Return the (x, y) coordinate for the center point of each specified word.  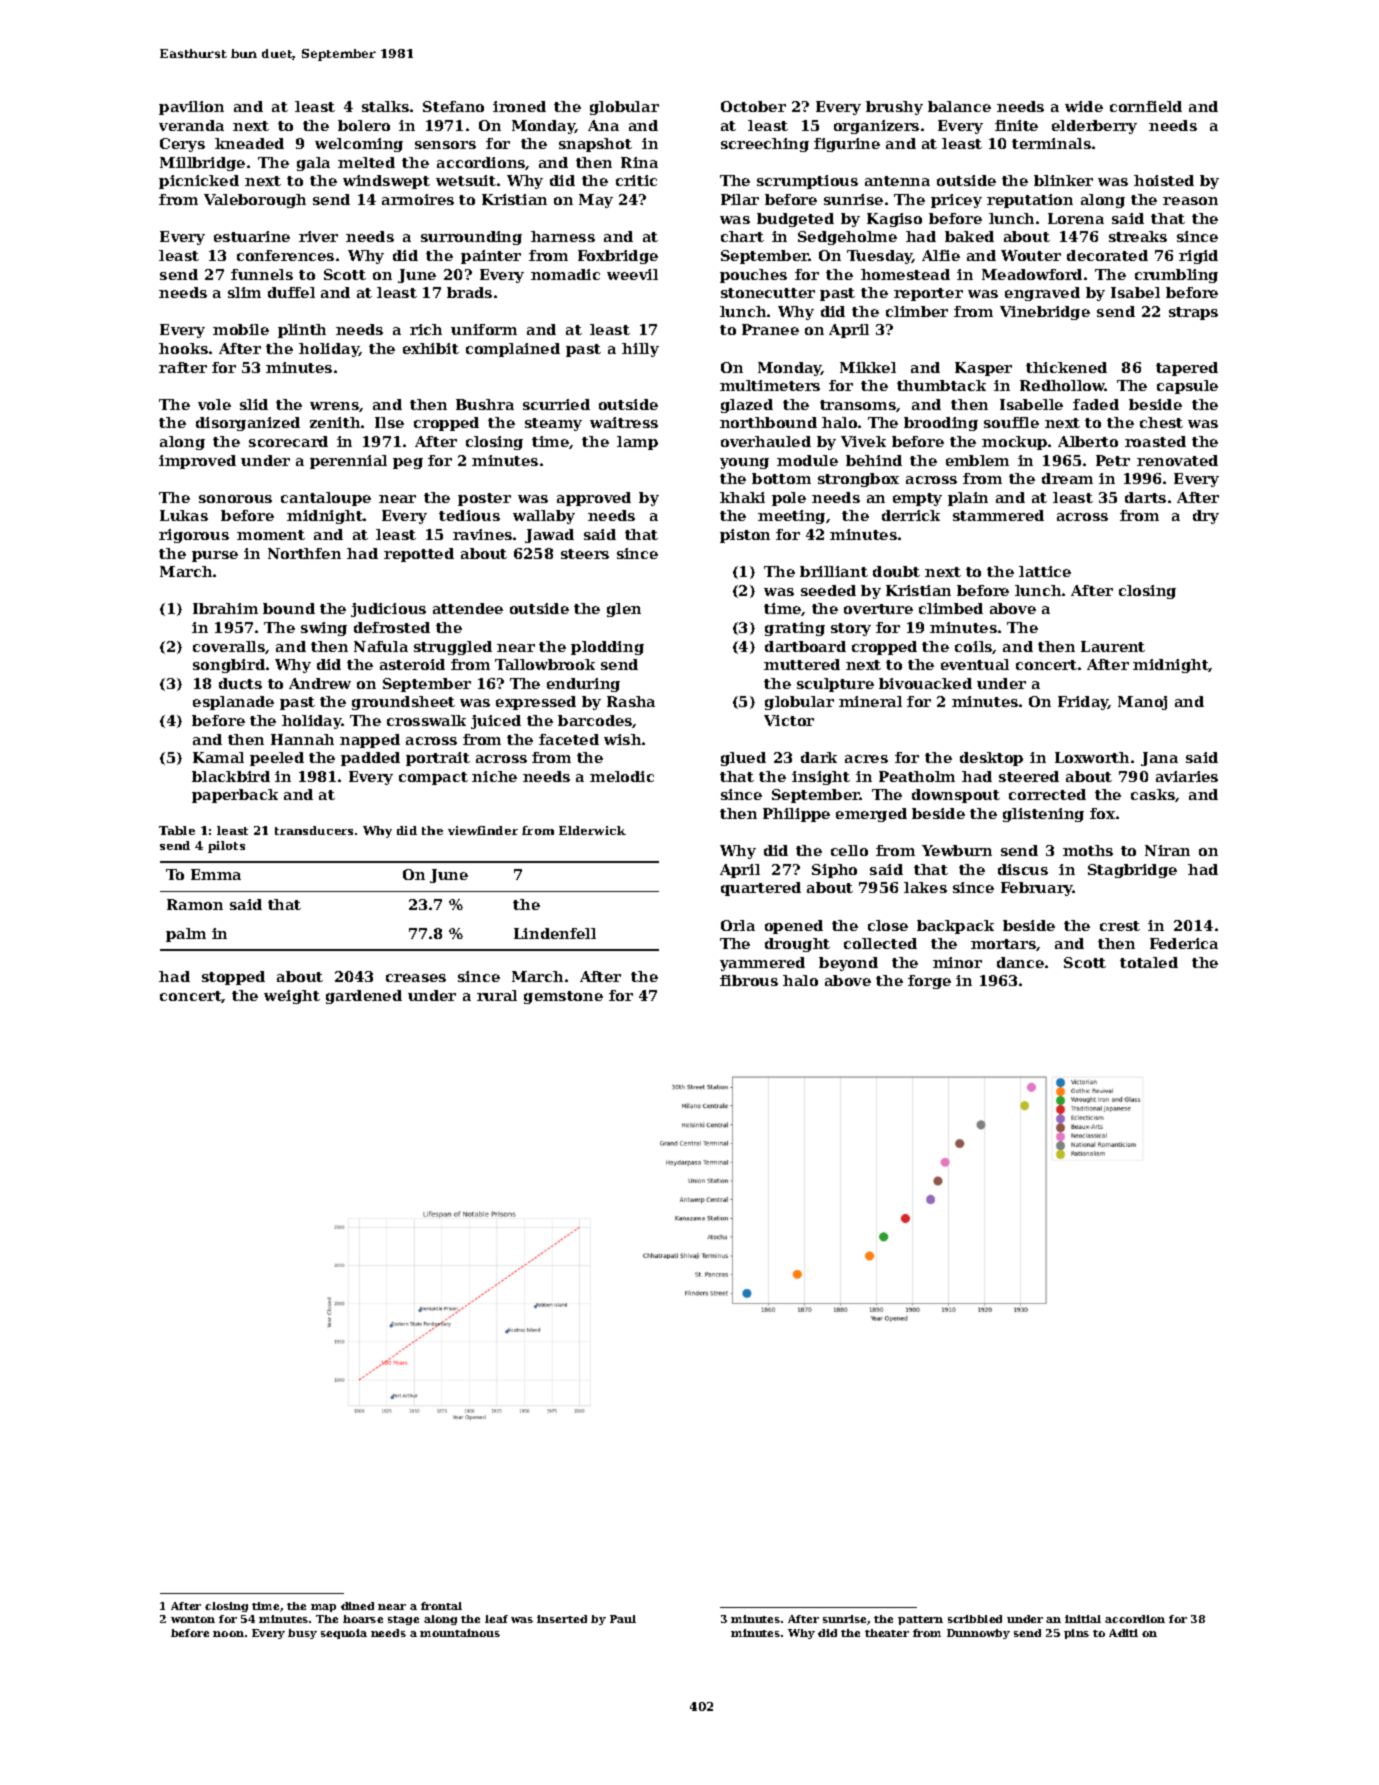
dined (357, 1606)
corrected (1047, 794)
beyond (848, 964)
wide (1084, 106)
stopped (233, 978)
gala (313, 164)
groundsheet (403, 703)
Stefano (453, 106)
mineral (870, 701)
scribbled (975, 1619)
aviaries (1187, 776)
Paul (623, 1619)
